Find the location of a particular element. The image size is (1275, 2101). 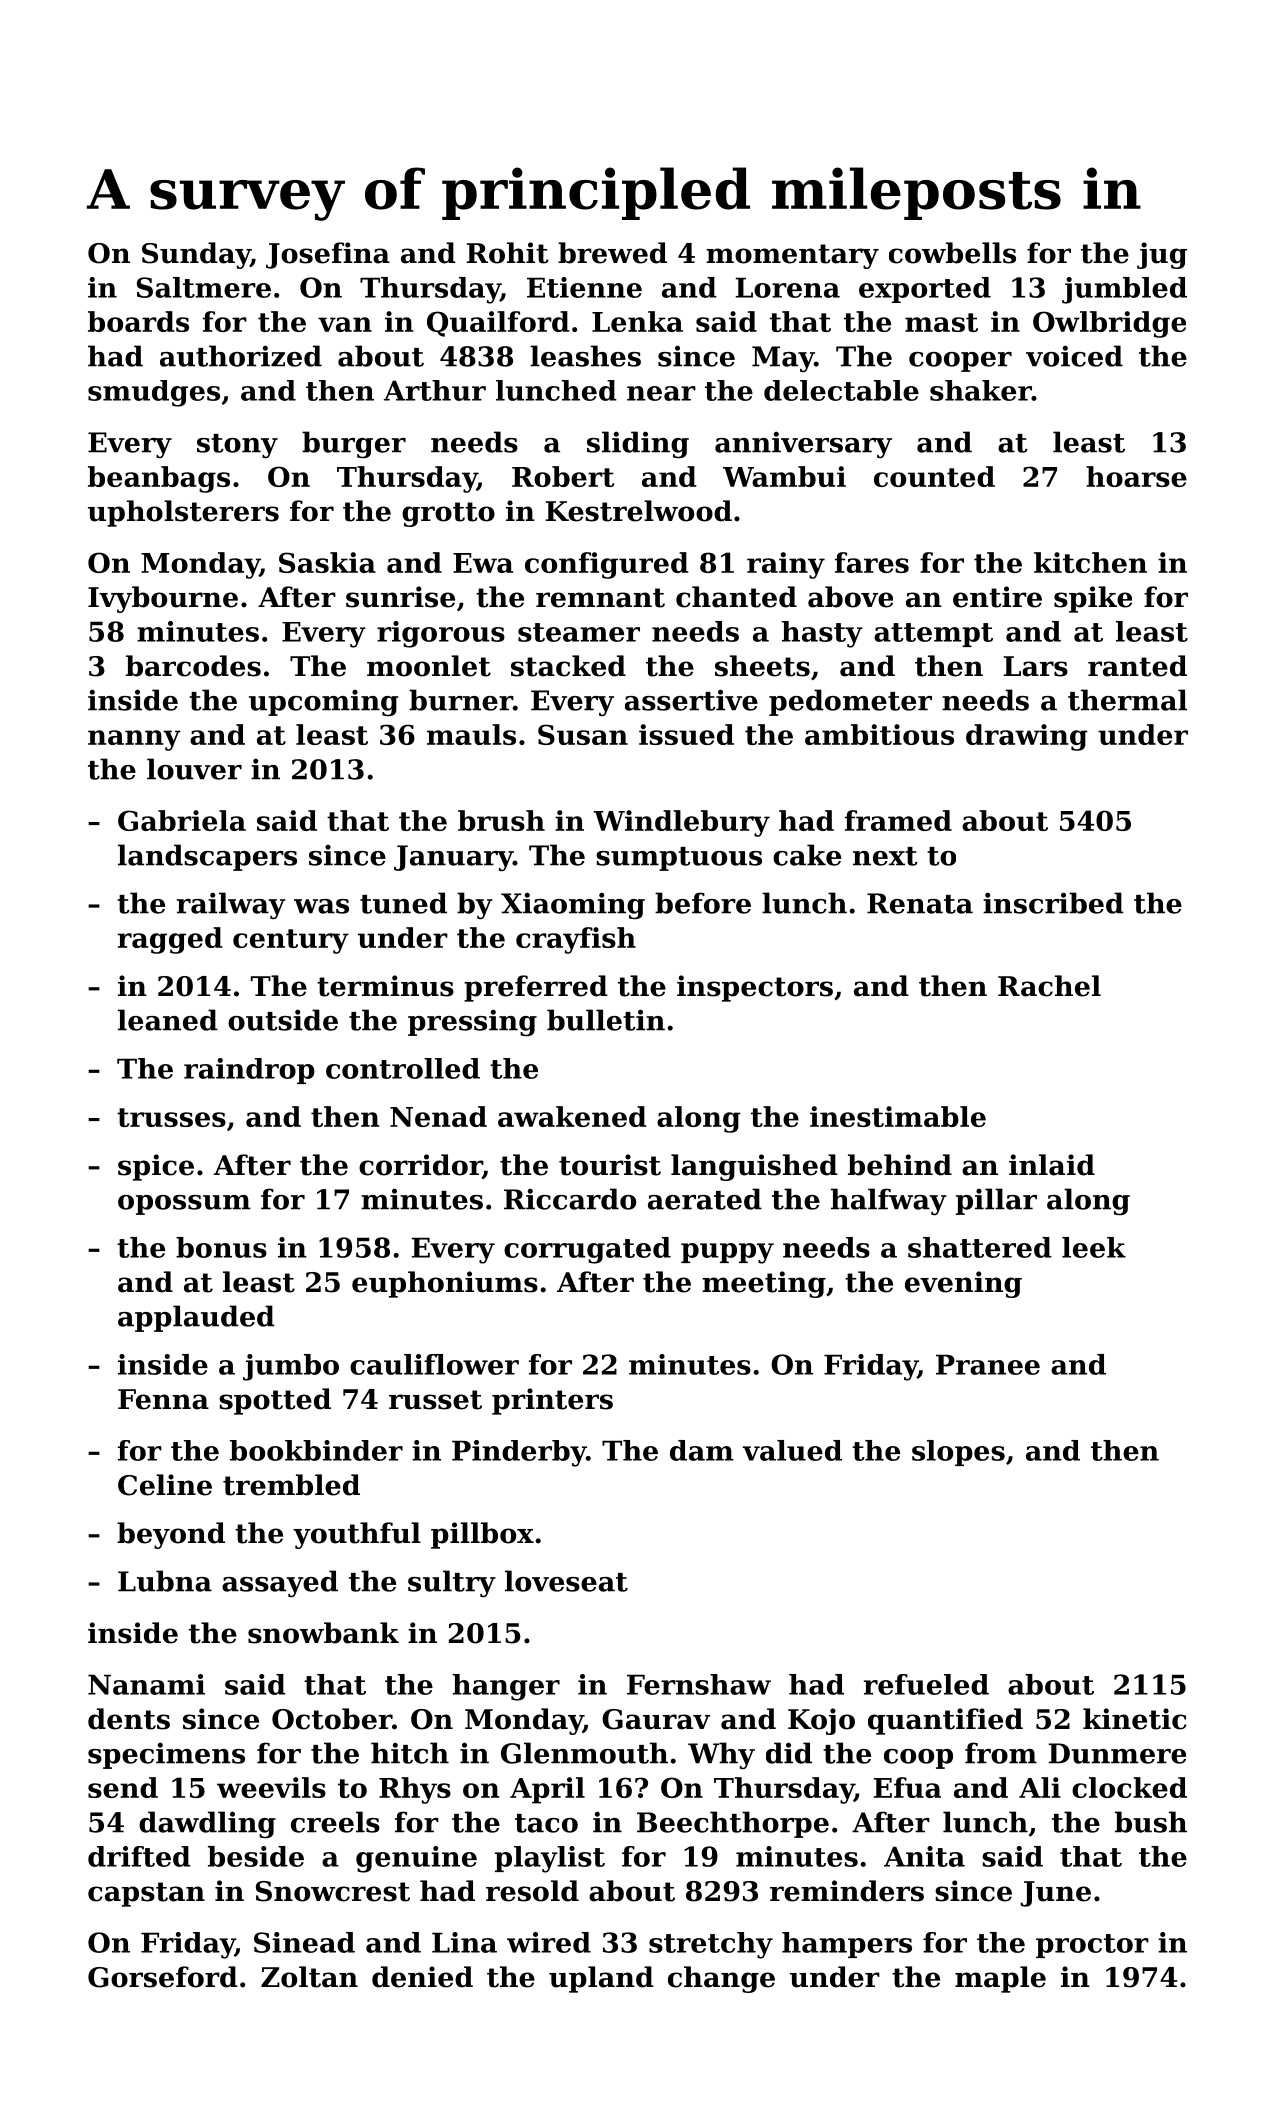

maple is located at coordinates (1000, 1979).
